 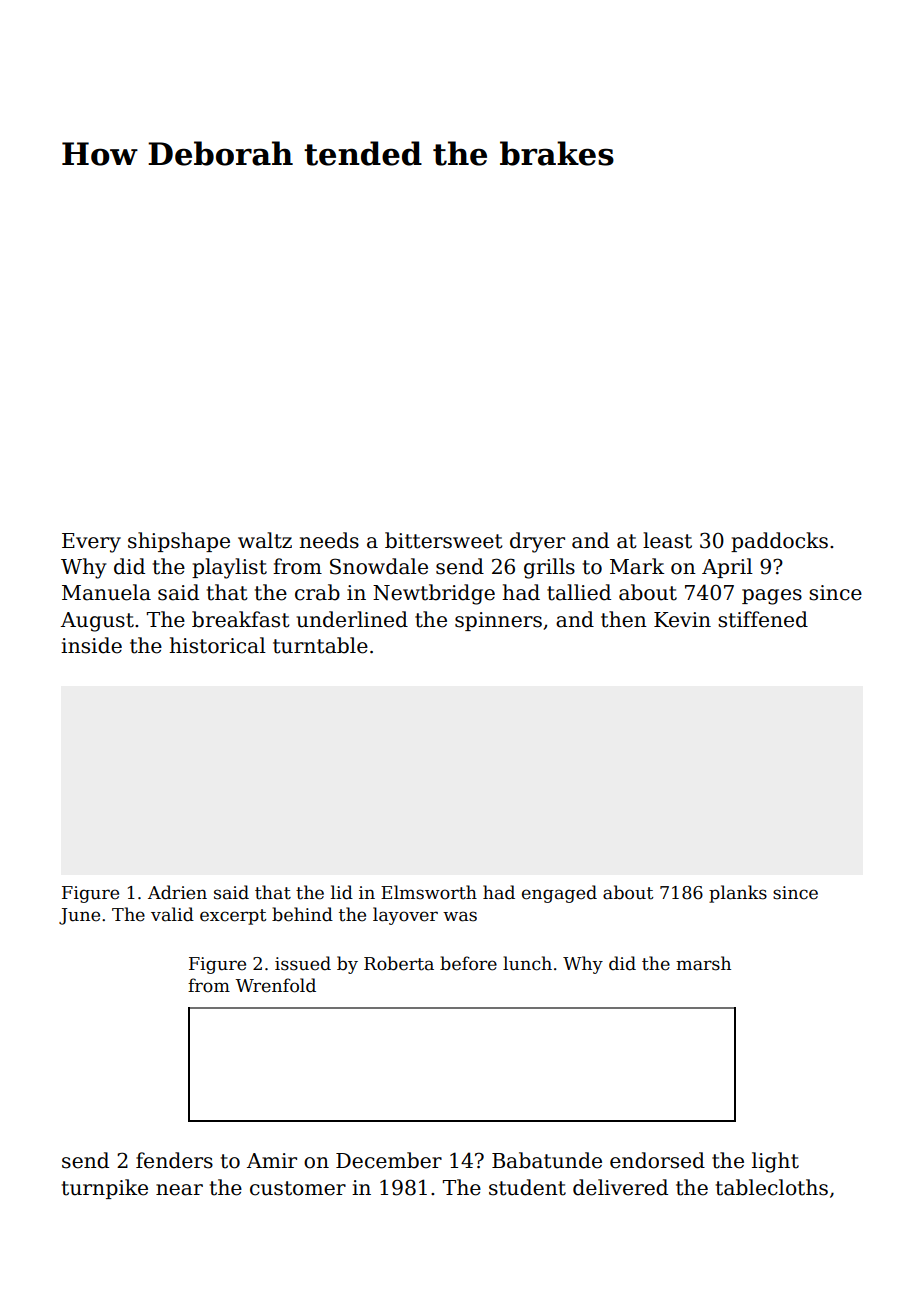 I want to click on stiffened, so click(x=763, y=619).
